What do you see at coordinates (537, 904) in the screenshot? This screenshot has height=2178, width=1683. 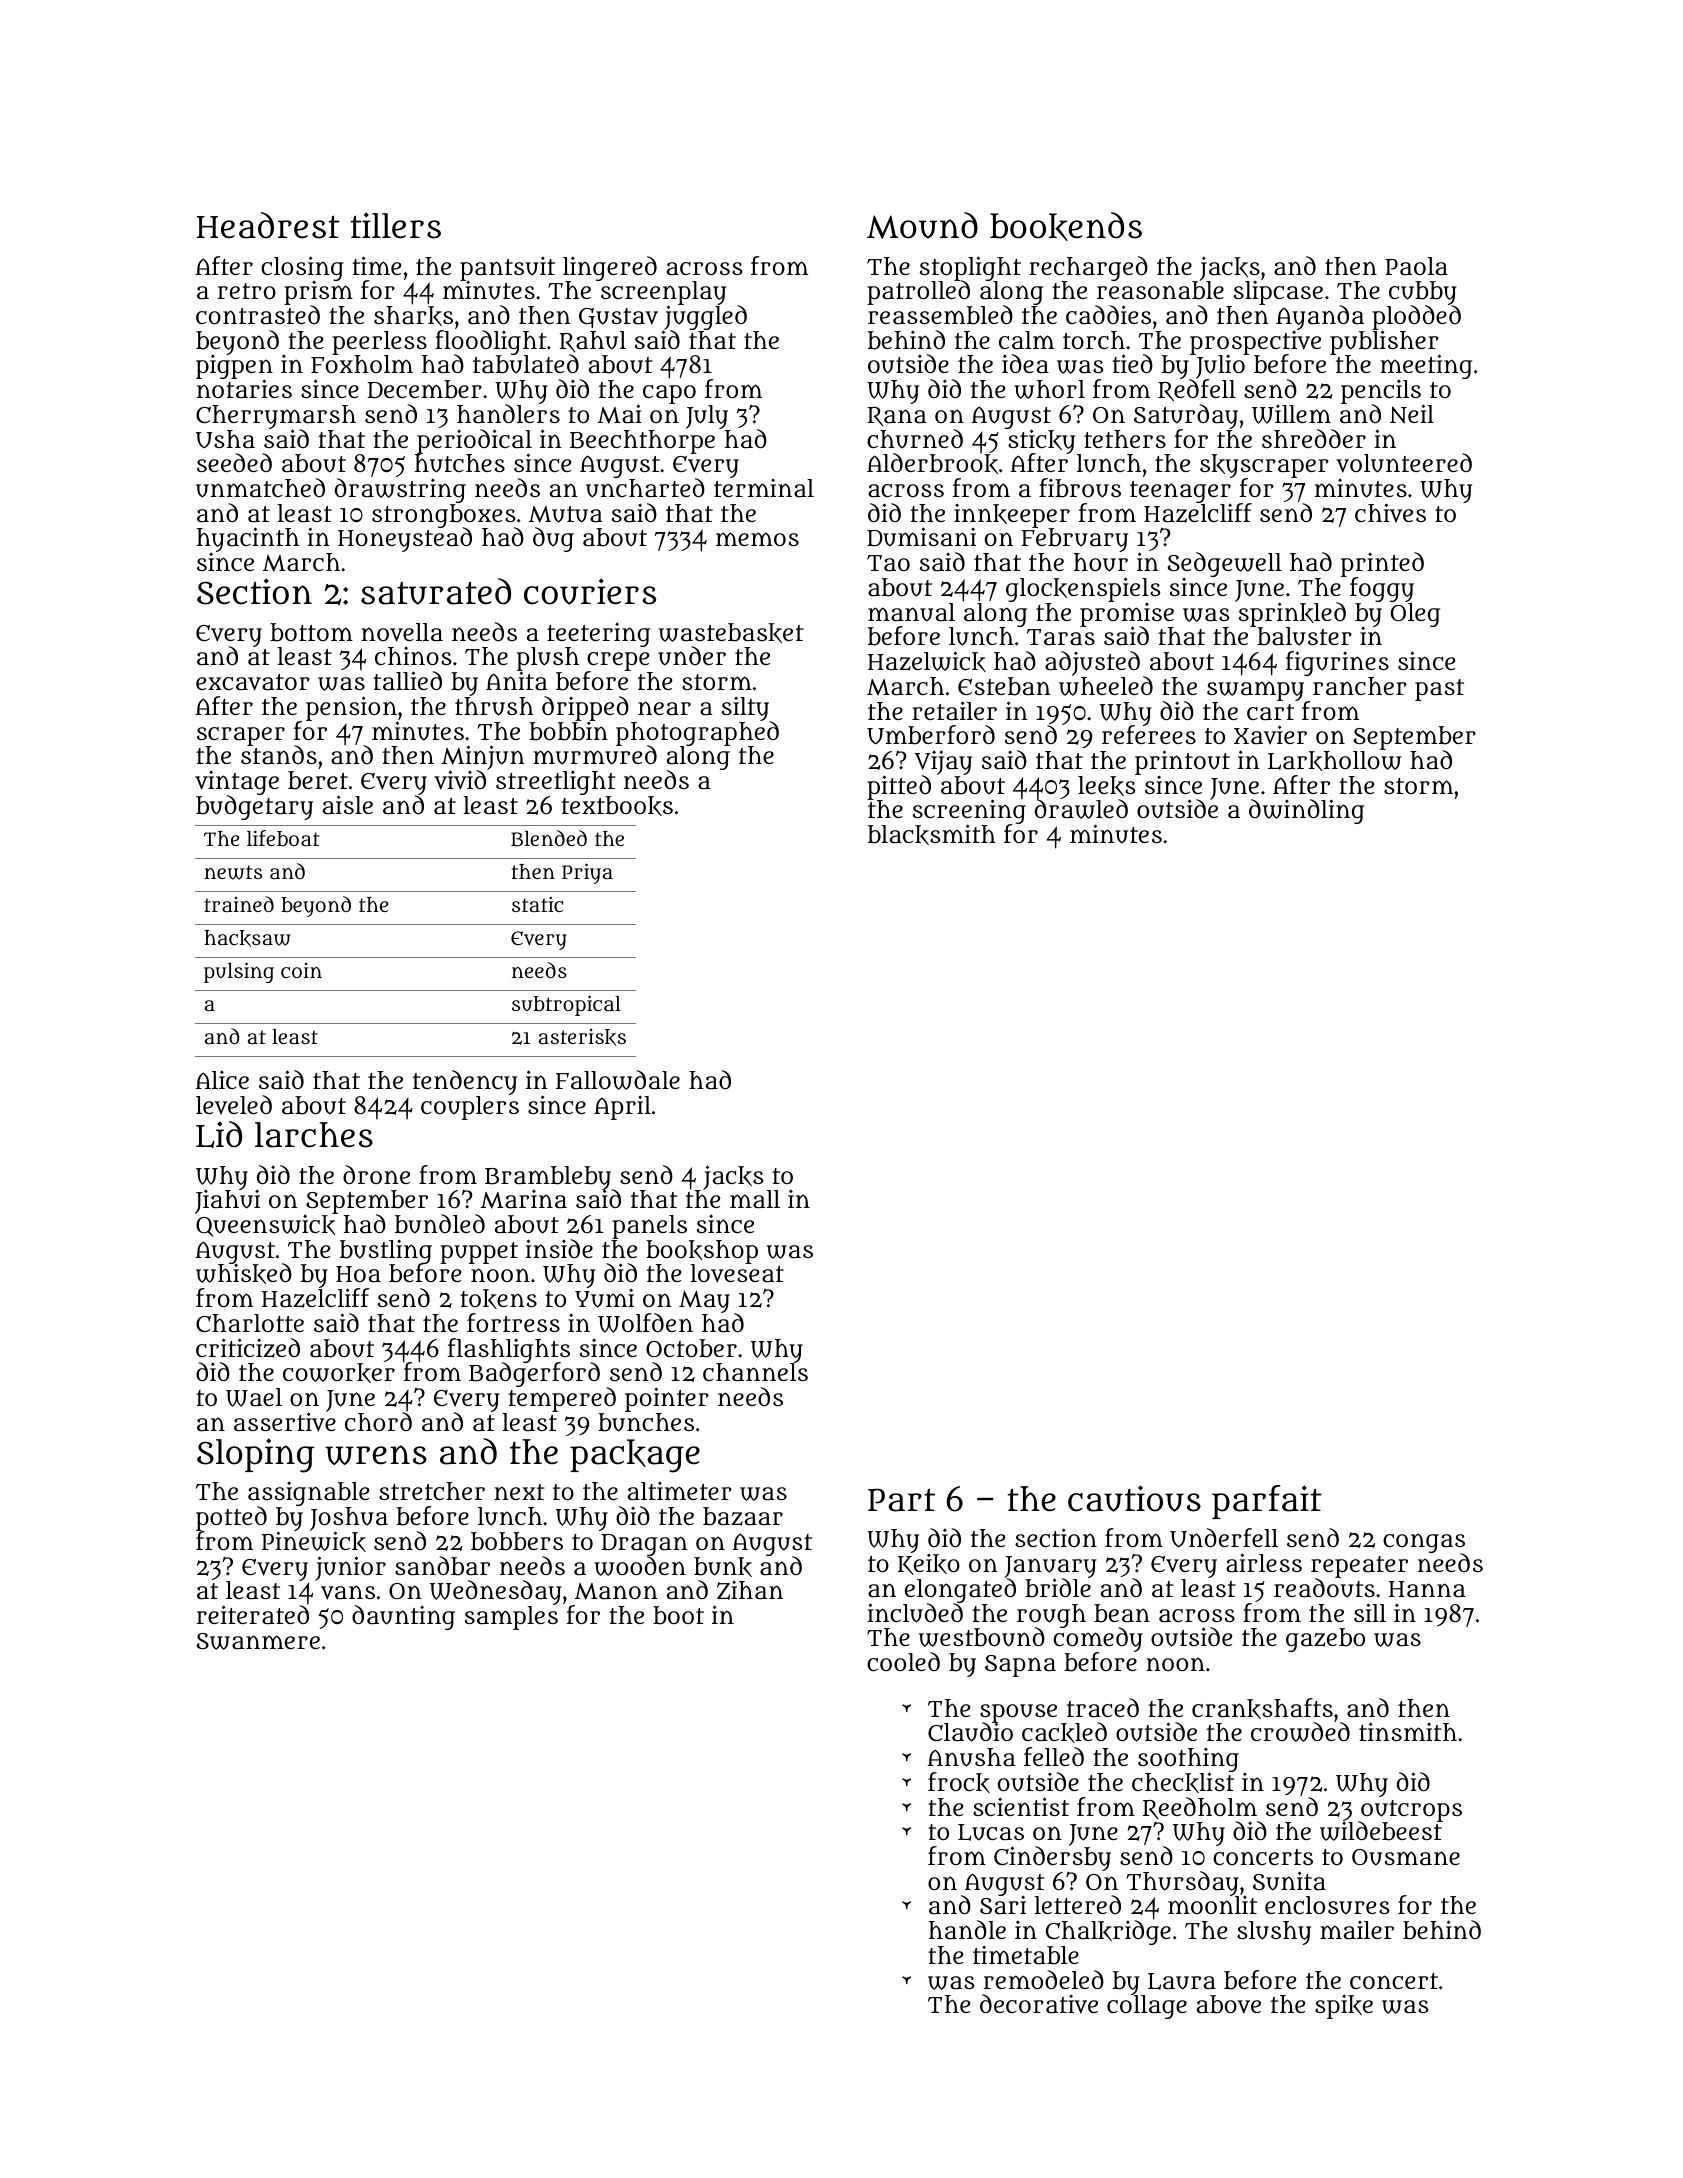 I see `static` at bounding box center [537, 904].
